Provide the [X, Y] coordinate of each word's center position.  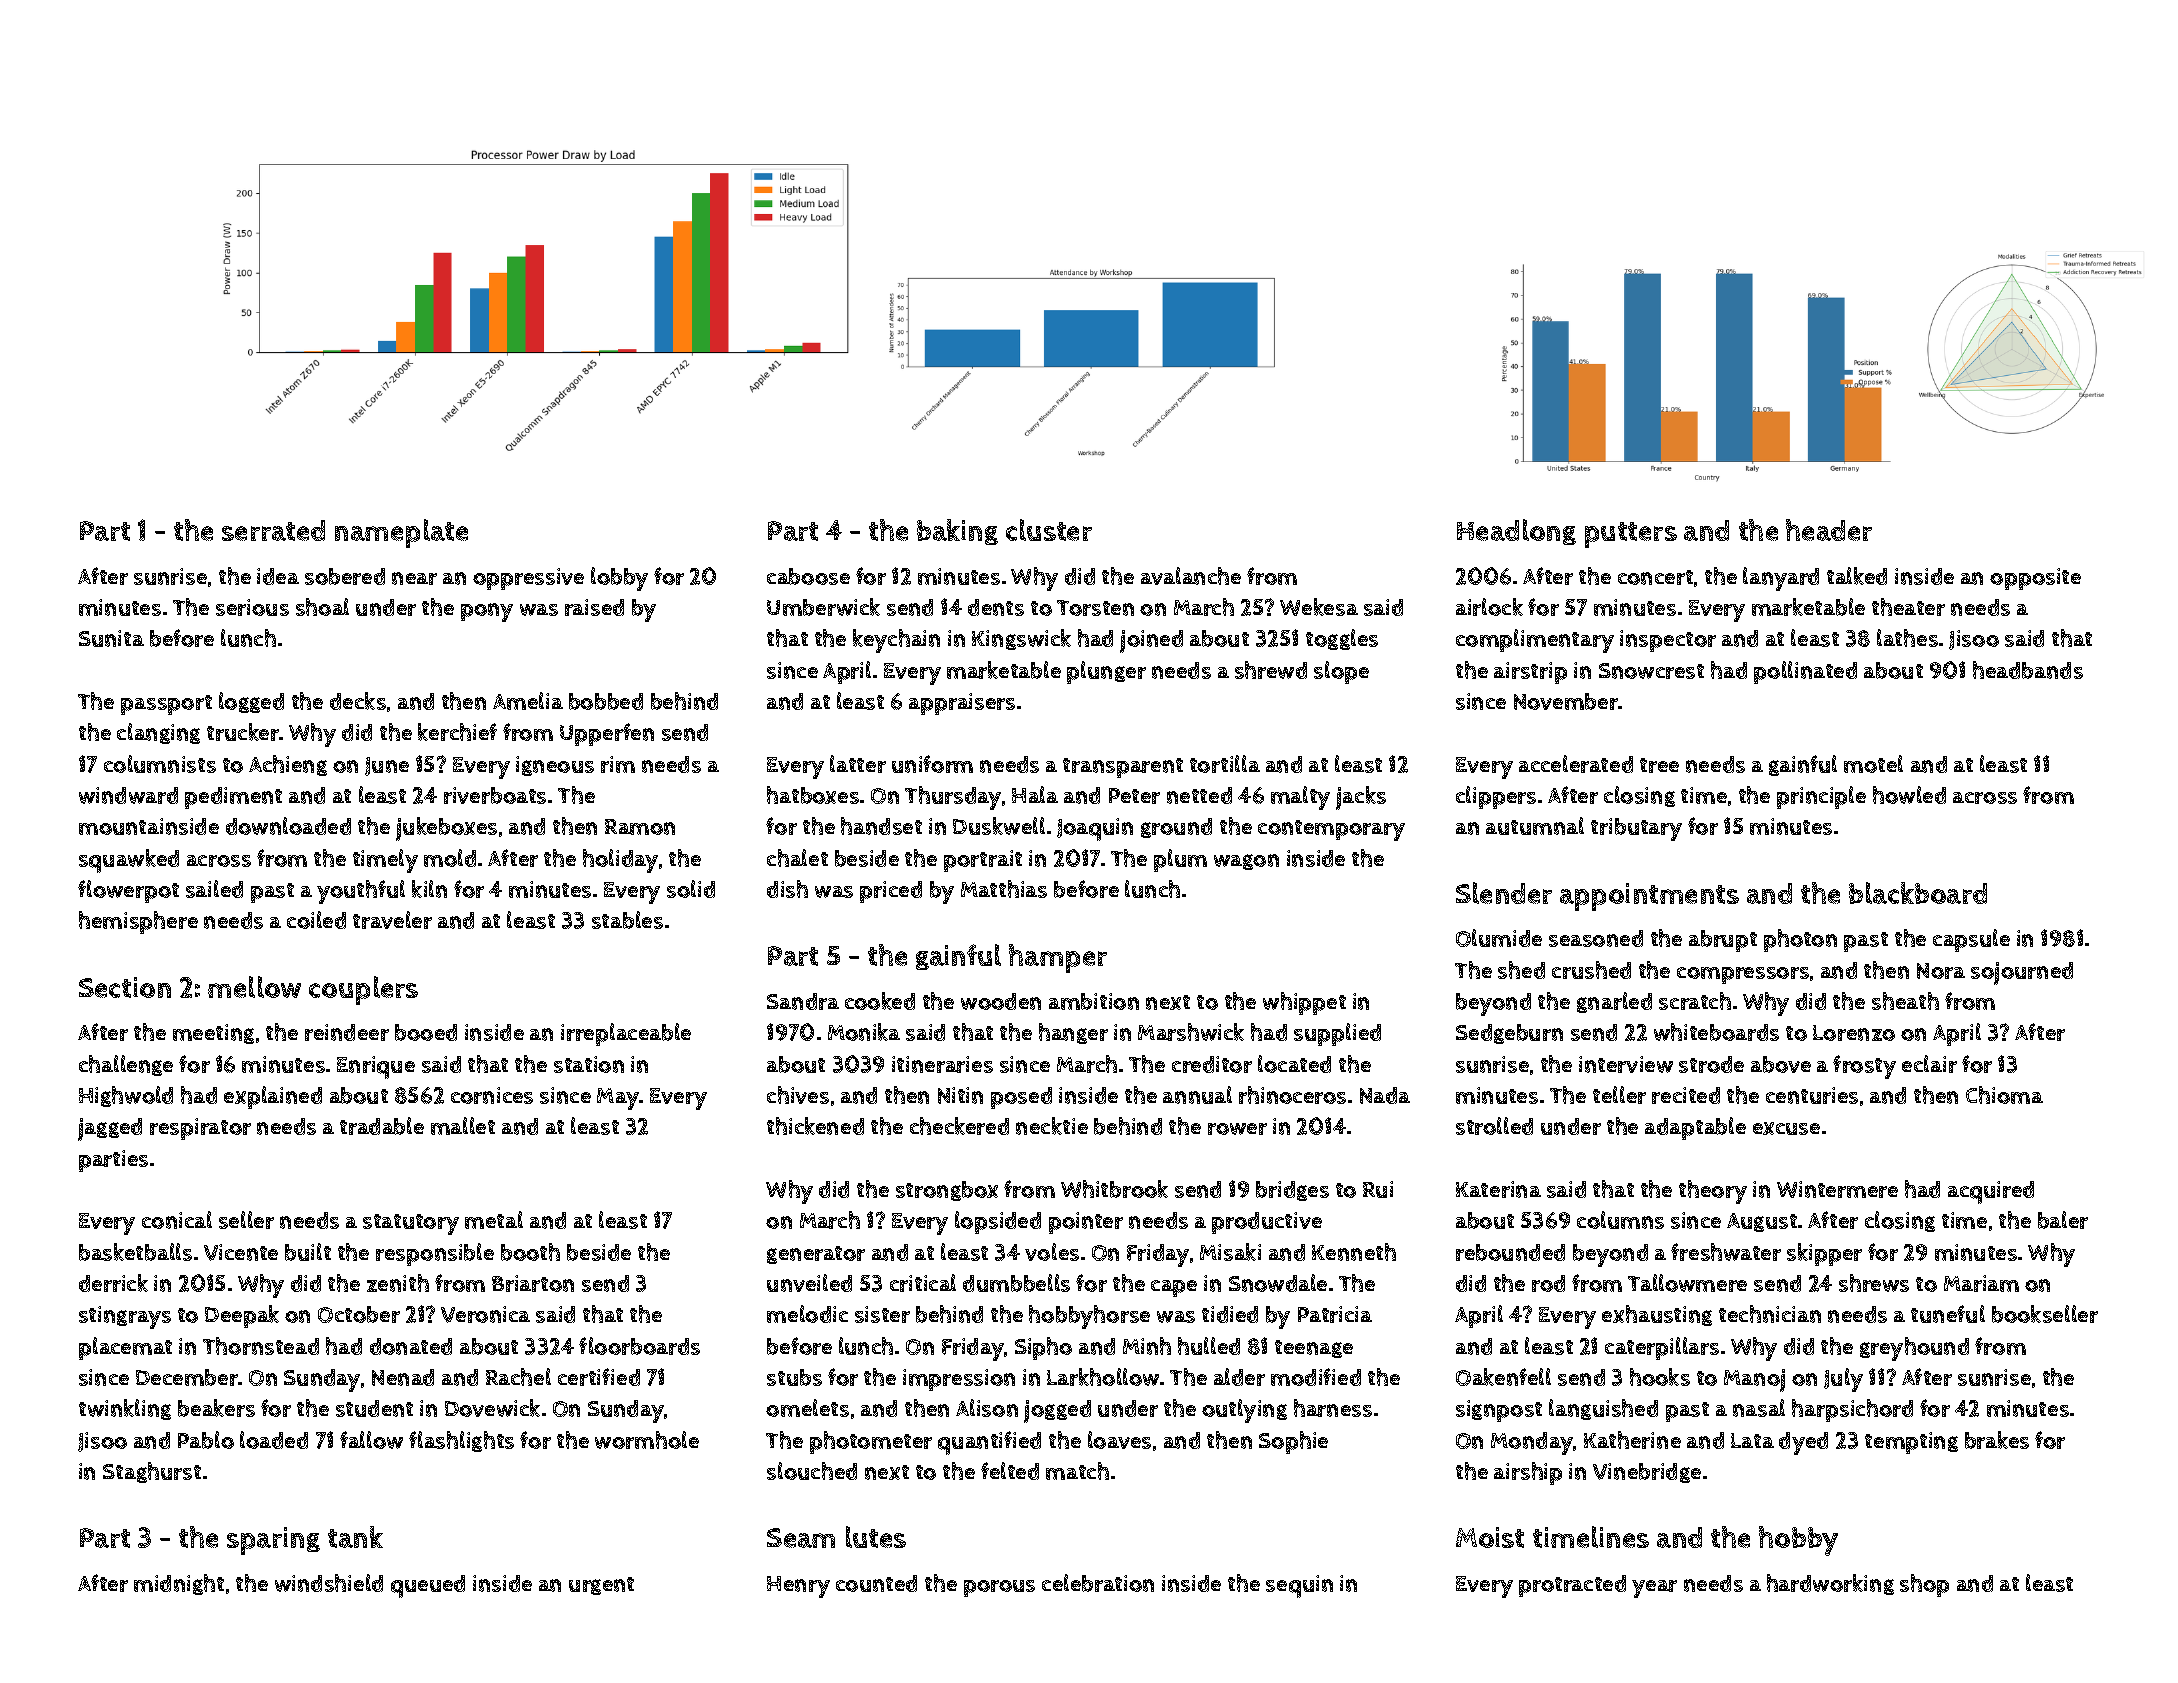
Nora [1941, 971]
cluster [1049, 530]
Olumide [1499, 938]
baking [957, 532]
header [1829, 530]
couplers [363, 990]
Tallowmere [1687, 1283]
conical [177, 1220]
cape [1174, 1288]
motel [1873, 764]
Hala [1035, 794]
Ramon [640, 827]
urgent [601, 1586]
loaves [1119, 1440]
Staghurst [152, 1472]
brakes [1997, 1440]
